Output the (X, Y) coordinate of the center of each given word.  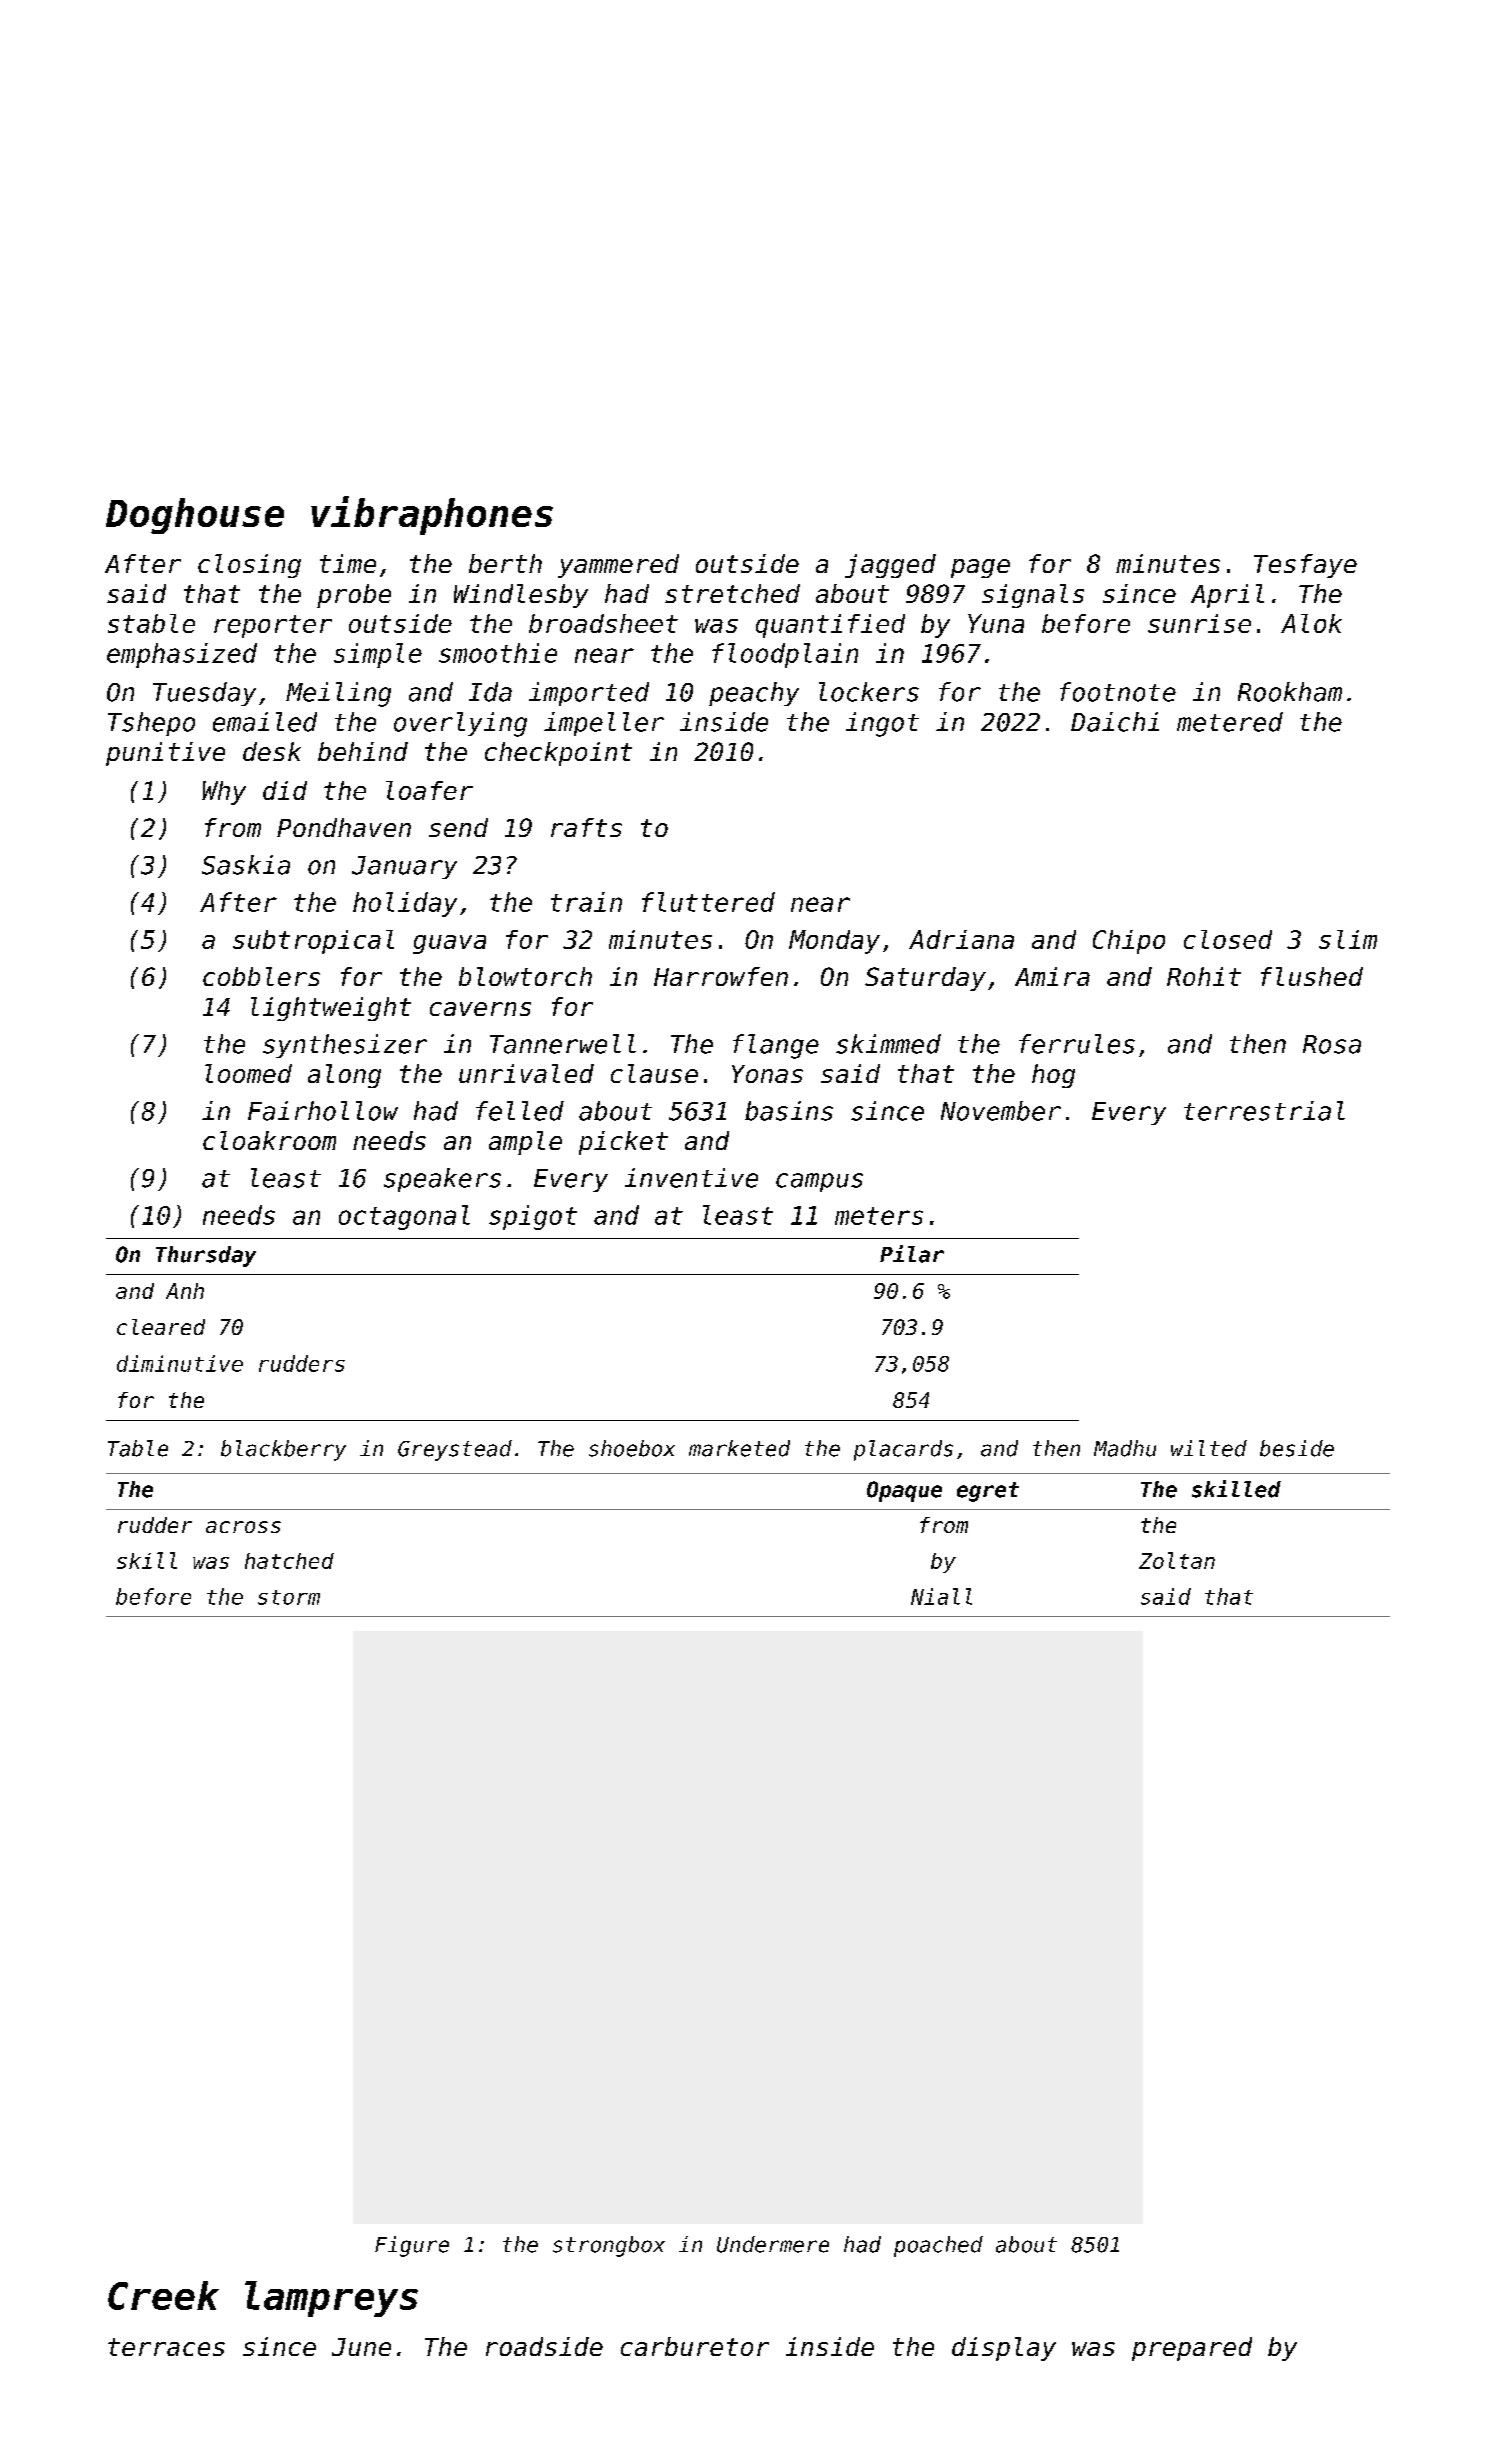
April (1227, 596)
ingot (882, 724)
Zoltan (1177, 1560)
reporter (273, 626)
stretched (732, 593)
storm (289, 1597)
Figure (412, 2246)
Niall (941, 1596)
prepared (1192, 2349)
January (404, 867)
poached (938, 2246)
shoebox (632, 1448)
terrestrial (1264, 1111)
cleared (161, 1327)
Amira (1052, 976)
